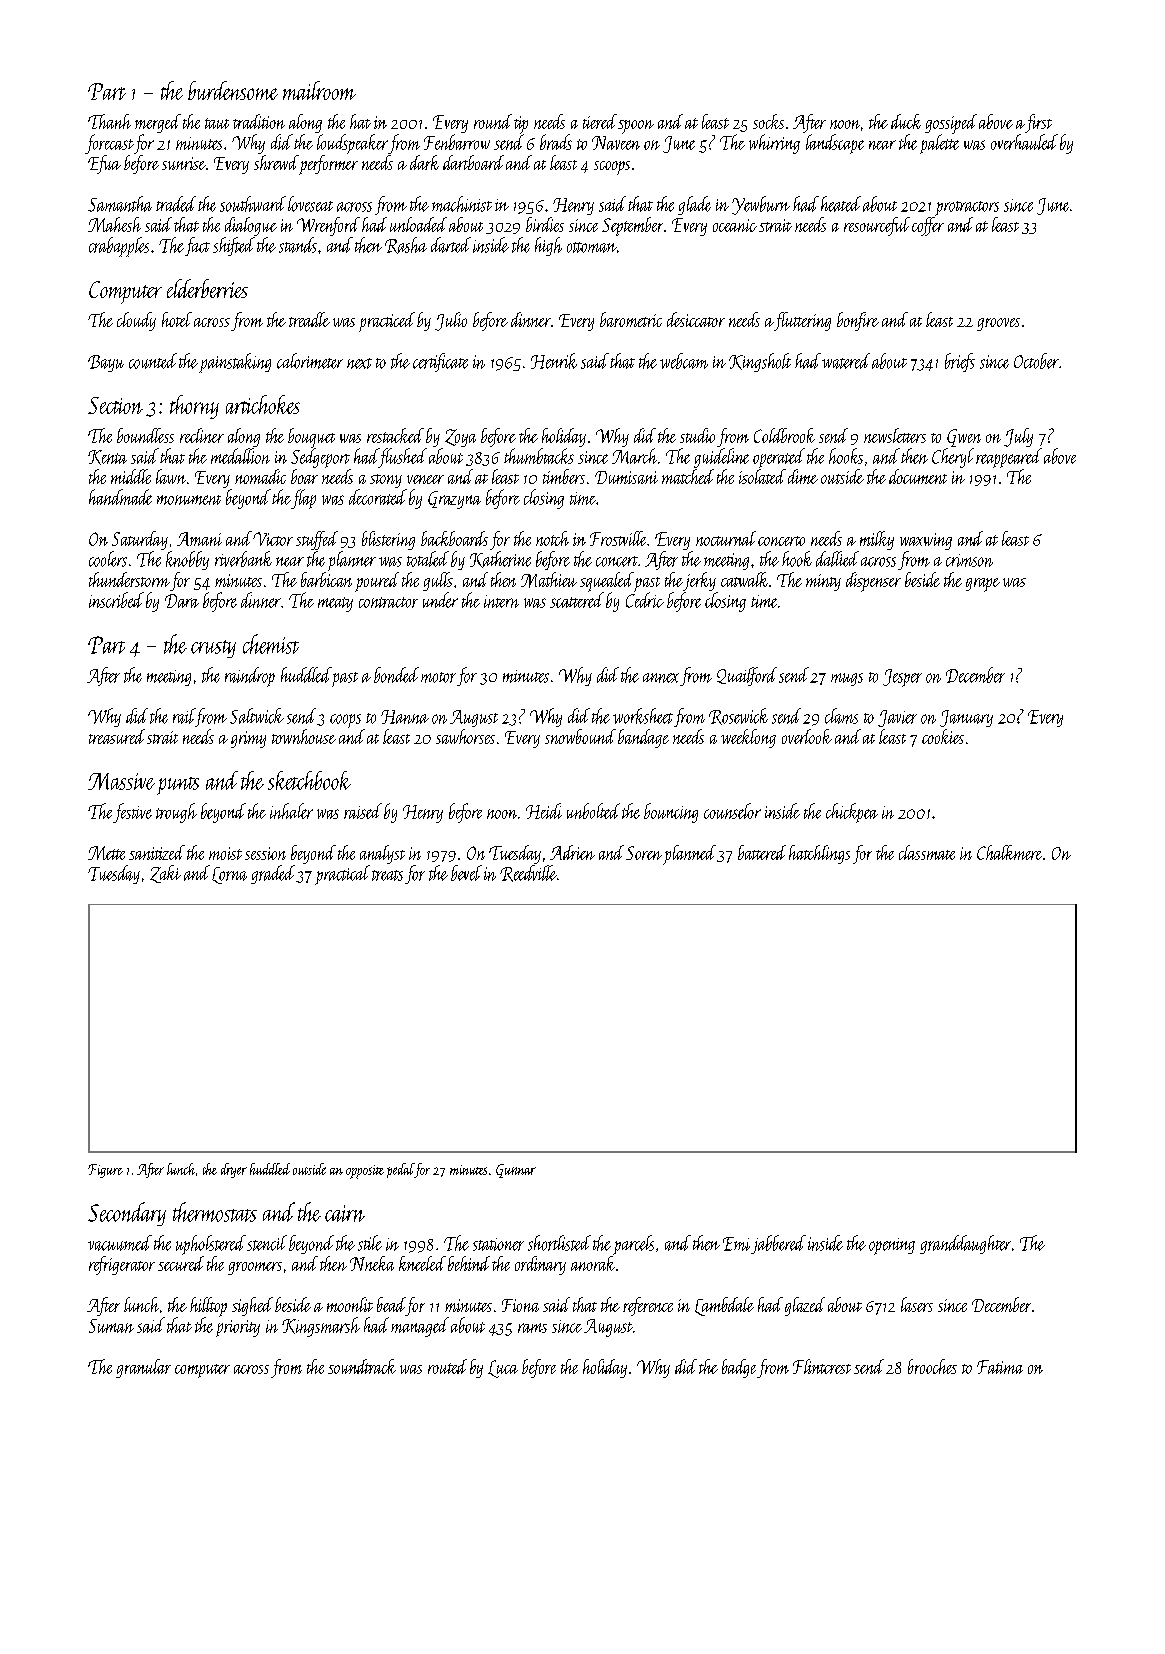 This screenshot has height=1654, width=1165. What do you see at coordinates (983, 585) in the screenshot?
I see `grape` at bounding box center [983, 585].
